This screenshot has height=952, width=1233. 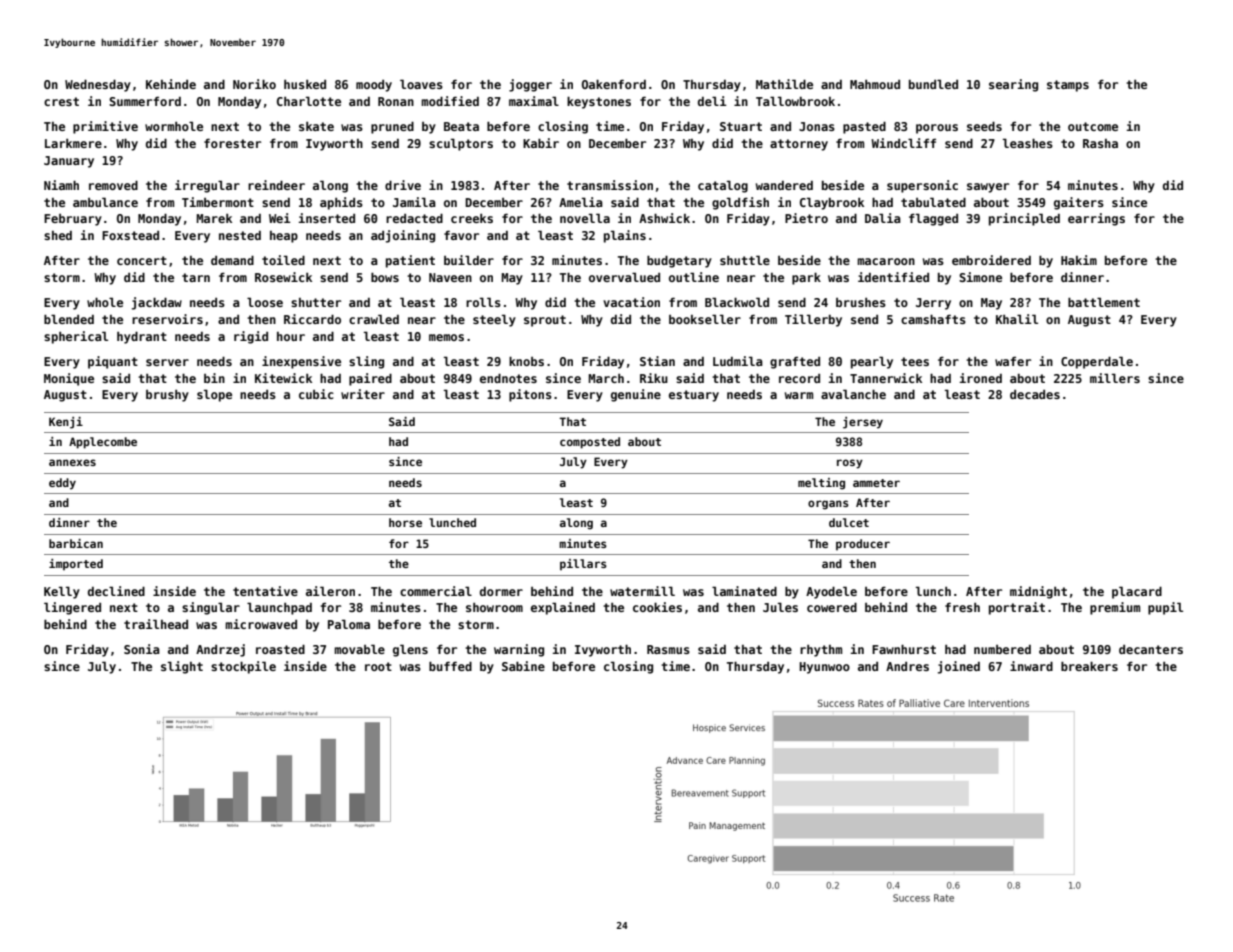 I want to click on reservoirs, so click(x=167, y=319).
